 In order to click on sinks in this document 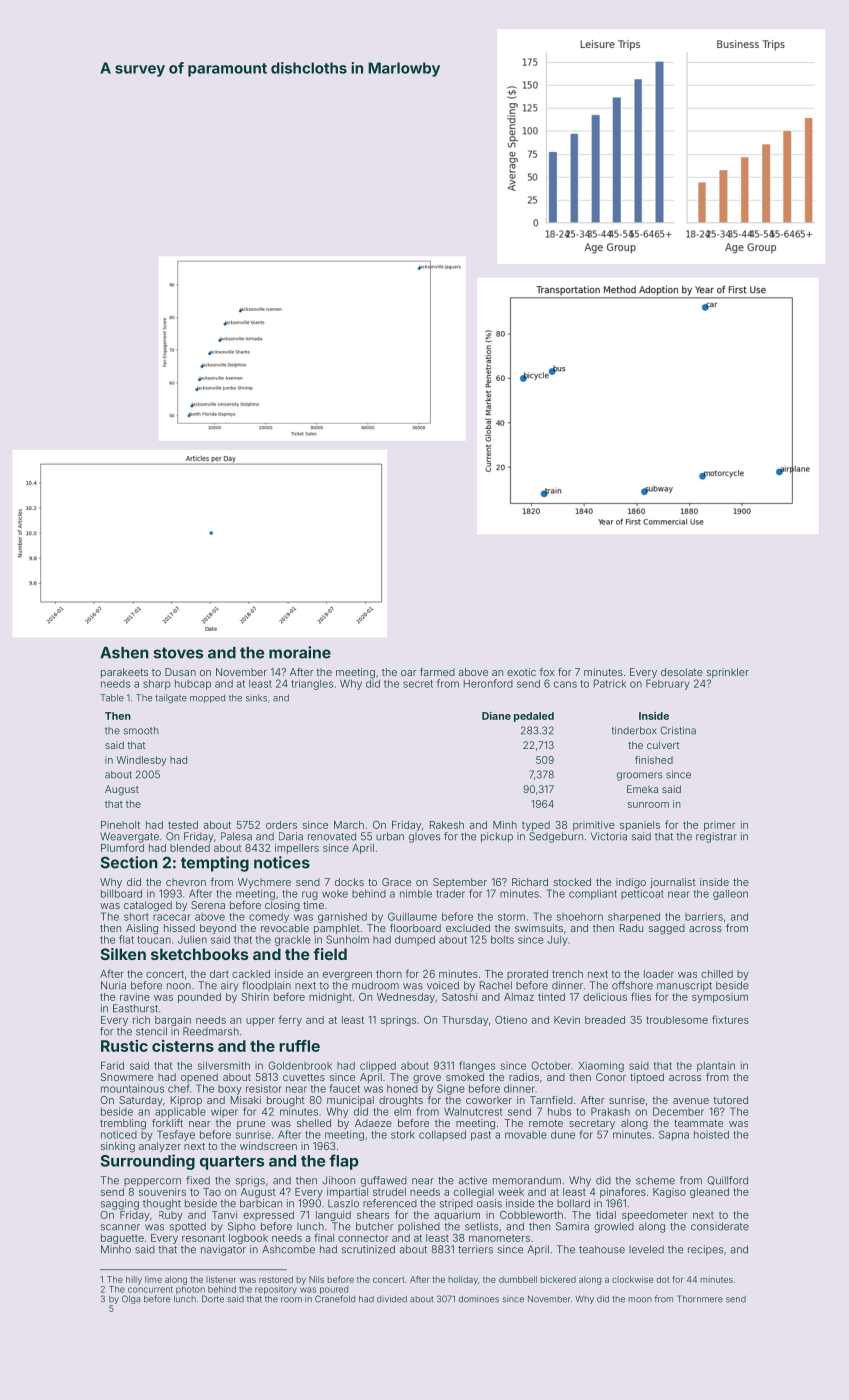, I will do `click(256, 698)`.
